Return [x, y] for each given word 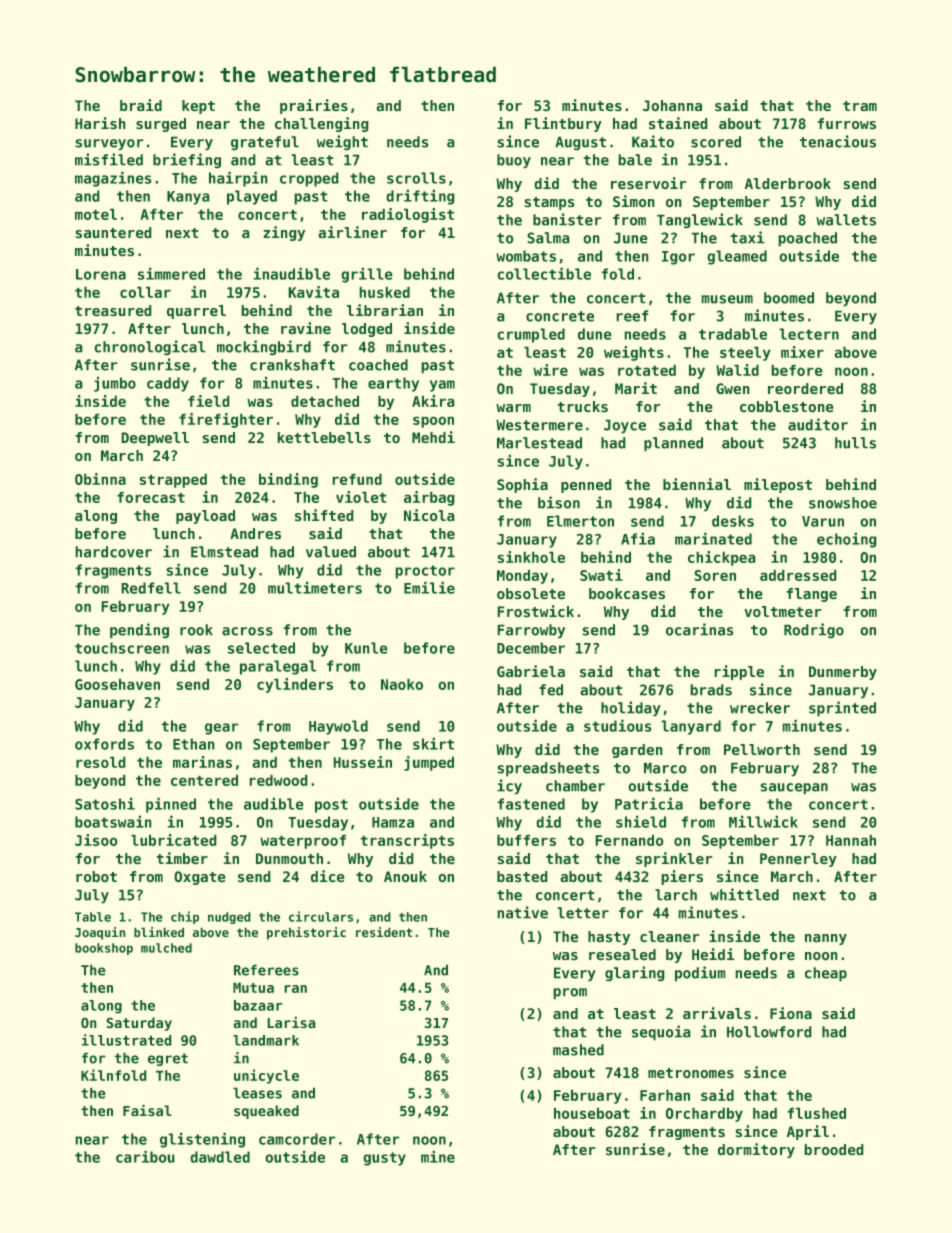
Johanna [672, 106]
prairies [314, 106]
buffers [526, 840]
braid [141, 105]
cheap [826, 974]
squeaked [266, 1112]
